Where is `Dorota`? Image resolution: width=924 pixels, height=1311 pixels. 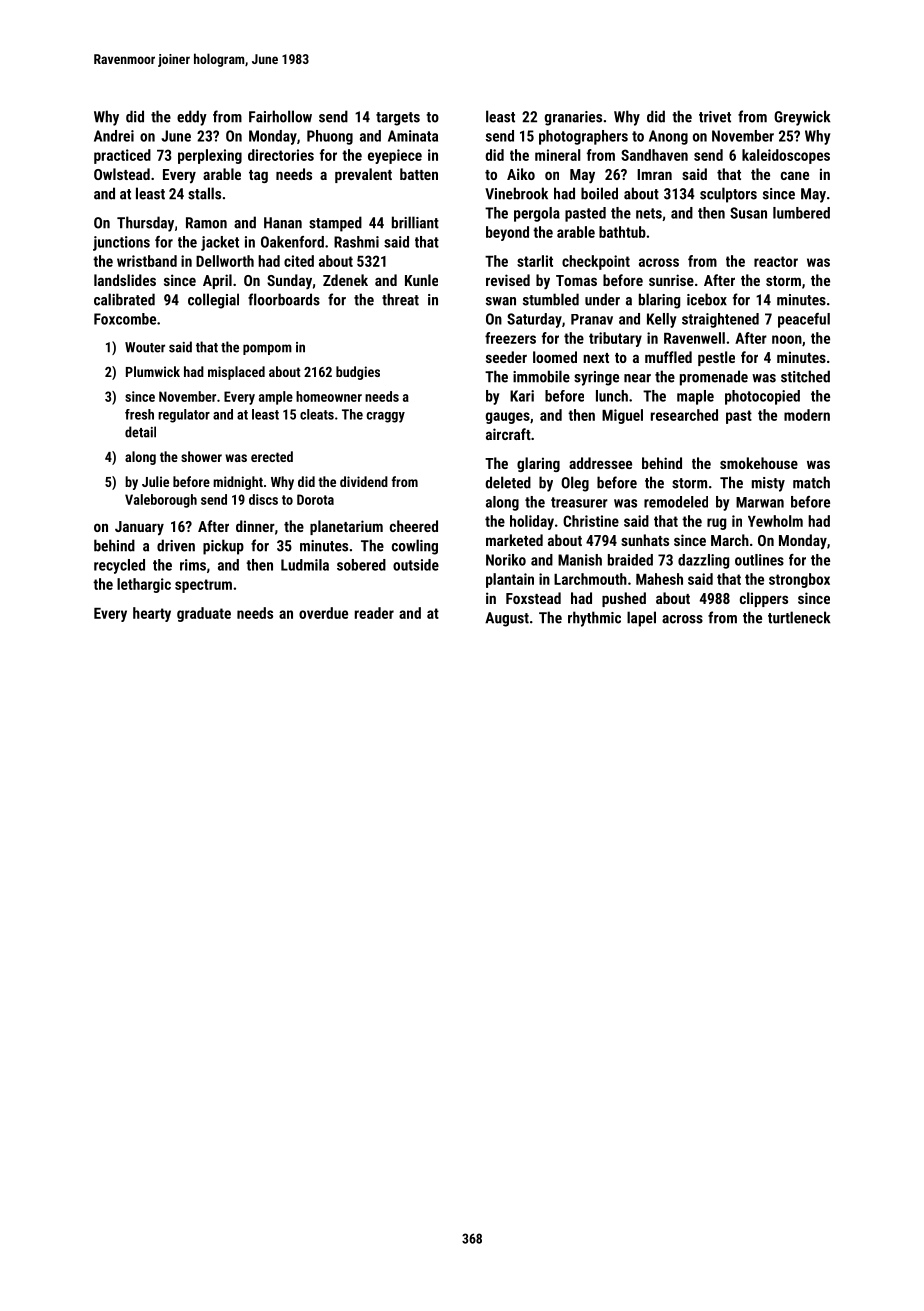
Dorota is located at coordinates (315, 499).
